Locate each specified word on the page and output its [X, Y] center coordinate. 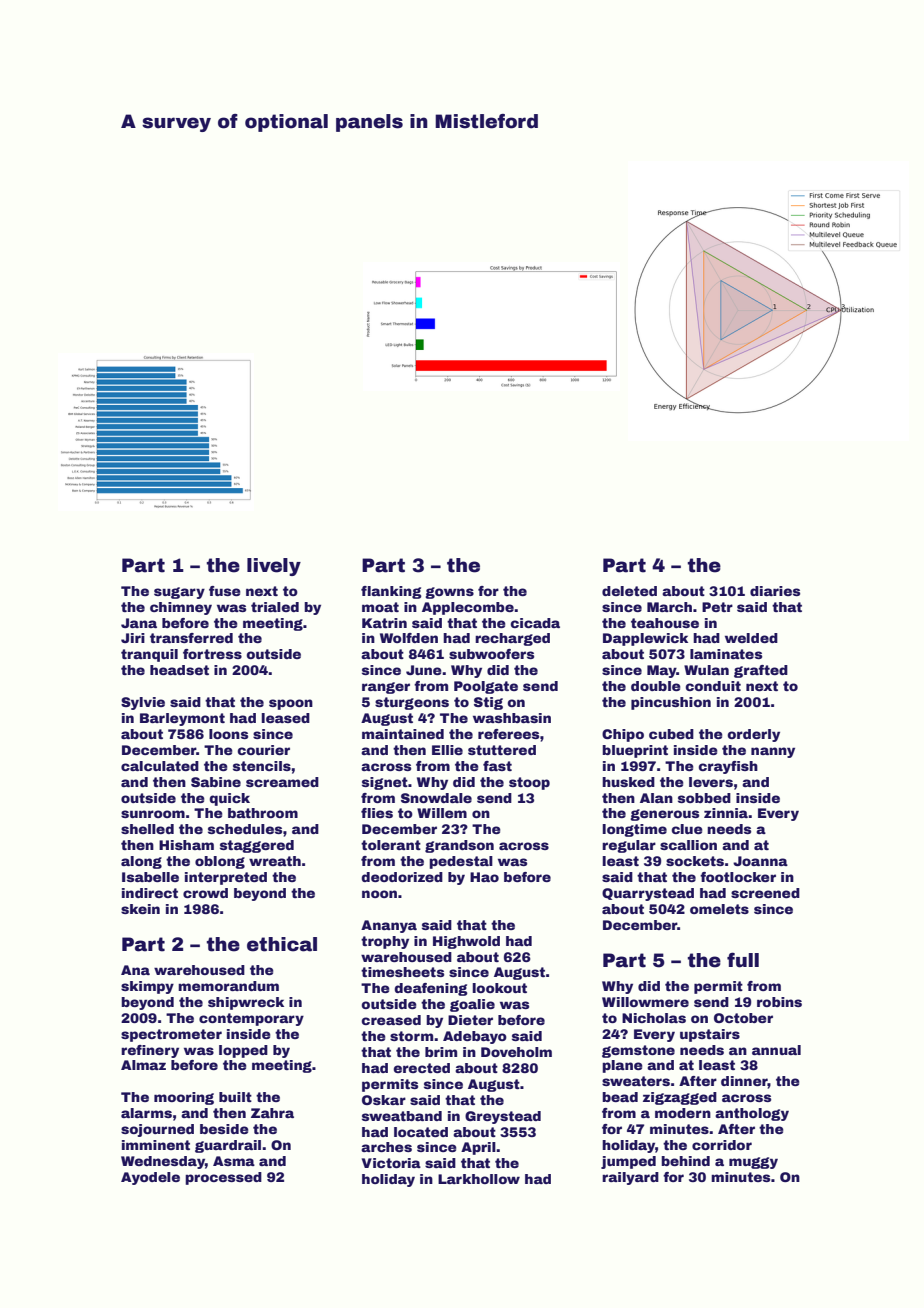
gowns [449, 593]
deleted [629, 591]
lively [274, 567]
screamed [282, 782]
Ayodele [150, 1178]
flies [377, 813]
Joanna [760, 861]
